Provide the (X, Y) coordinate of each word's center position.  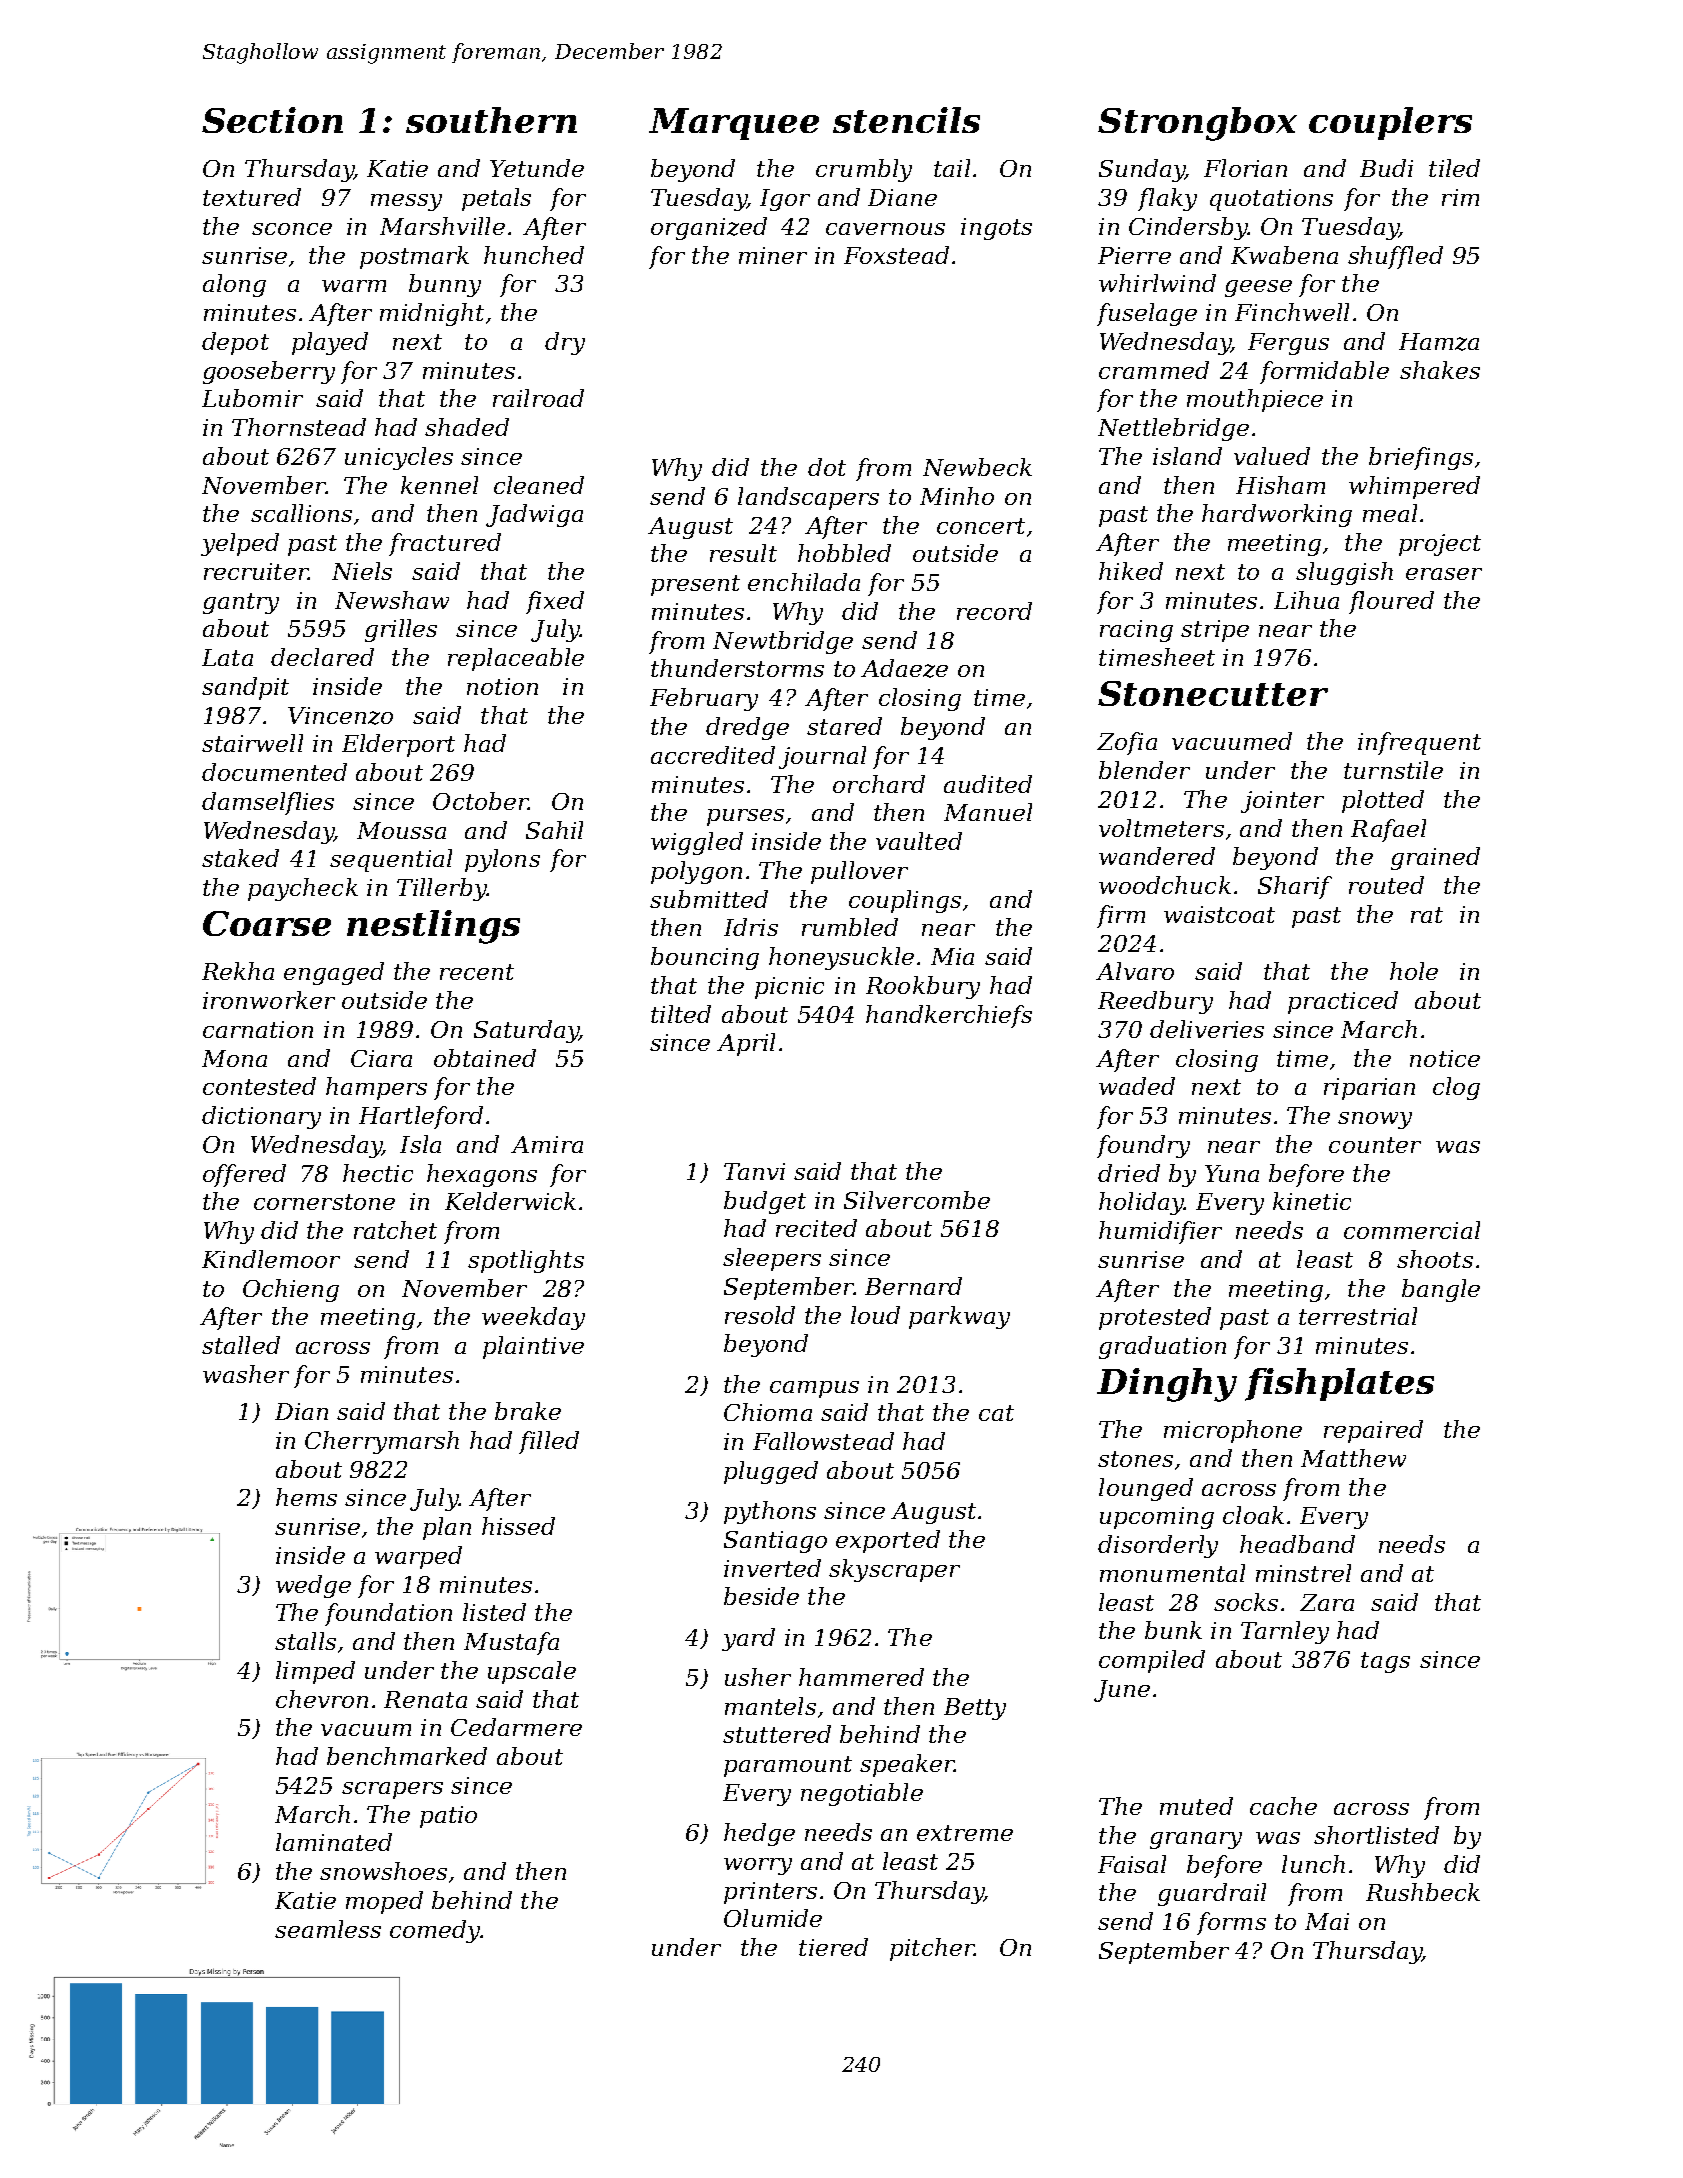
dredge (747, 728)
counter (1375, 1145)
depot (235, 343)
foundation (388, 1614)
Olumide (773, 1918)
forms (1231, 1923)
